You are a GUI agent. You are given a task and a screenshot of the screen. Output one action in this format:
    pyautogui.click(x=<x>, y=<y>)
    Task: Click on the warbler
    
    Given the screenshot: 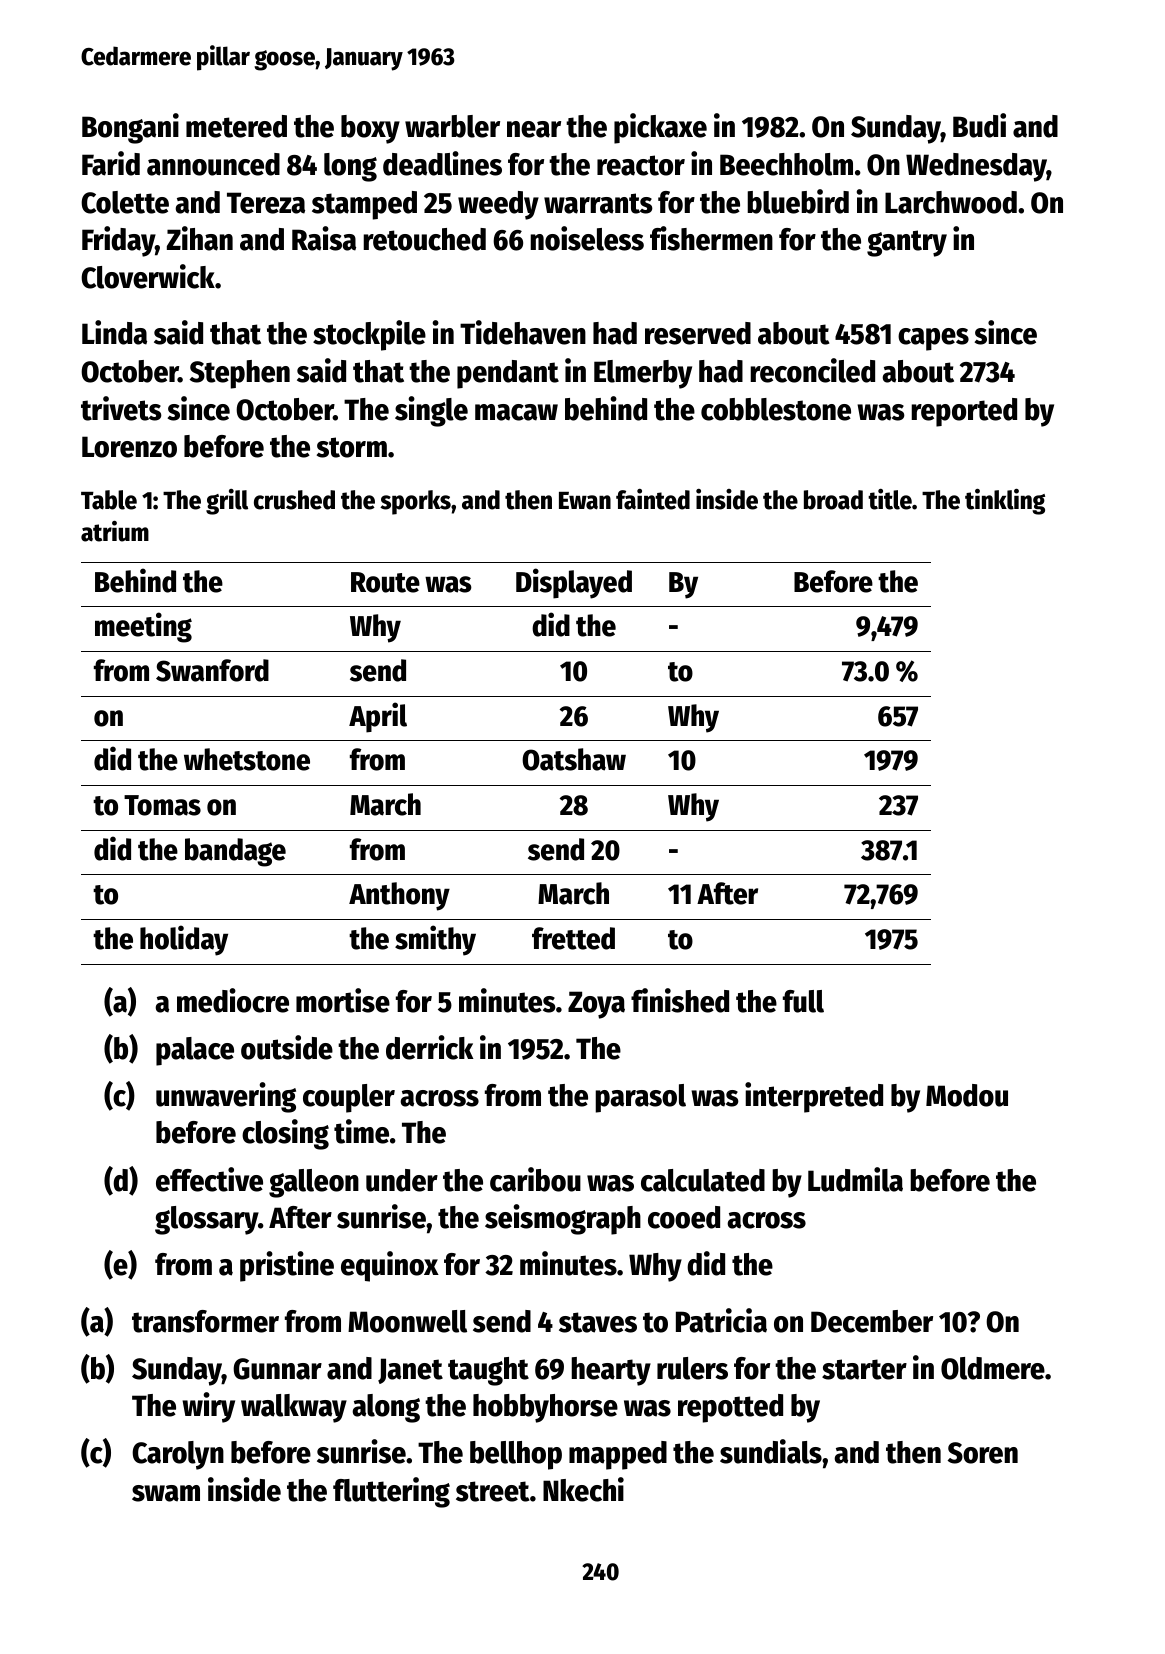 What is the action you would take?
    pyautogui.click(x=452, y=126)
